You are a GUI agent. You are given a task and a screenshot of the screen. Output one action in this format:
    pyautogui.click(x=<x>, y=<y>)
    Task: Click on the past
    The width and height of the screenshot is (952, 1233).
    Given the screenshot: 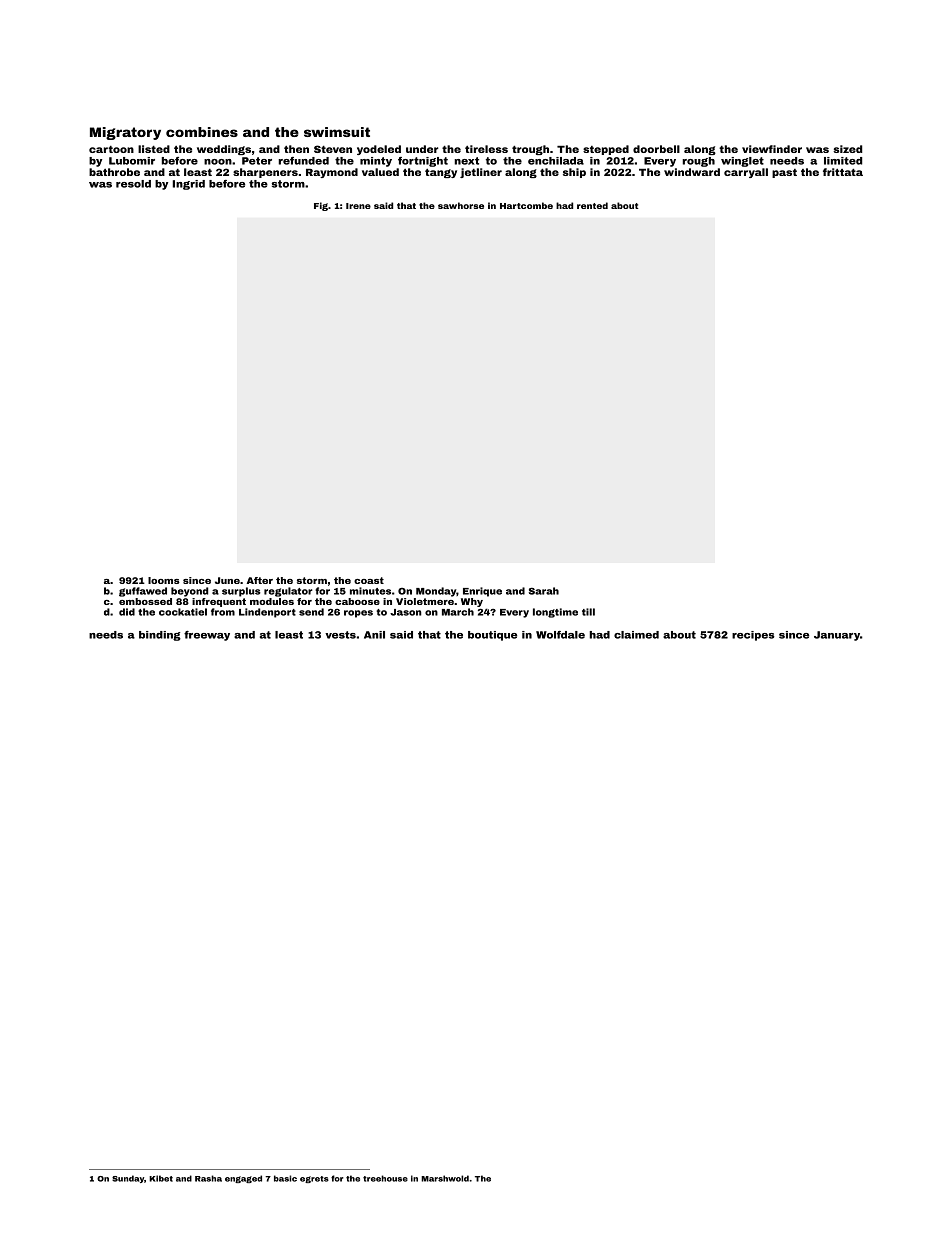 What is the action you would take?
    pyautogui.click(x=784, y=173)
